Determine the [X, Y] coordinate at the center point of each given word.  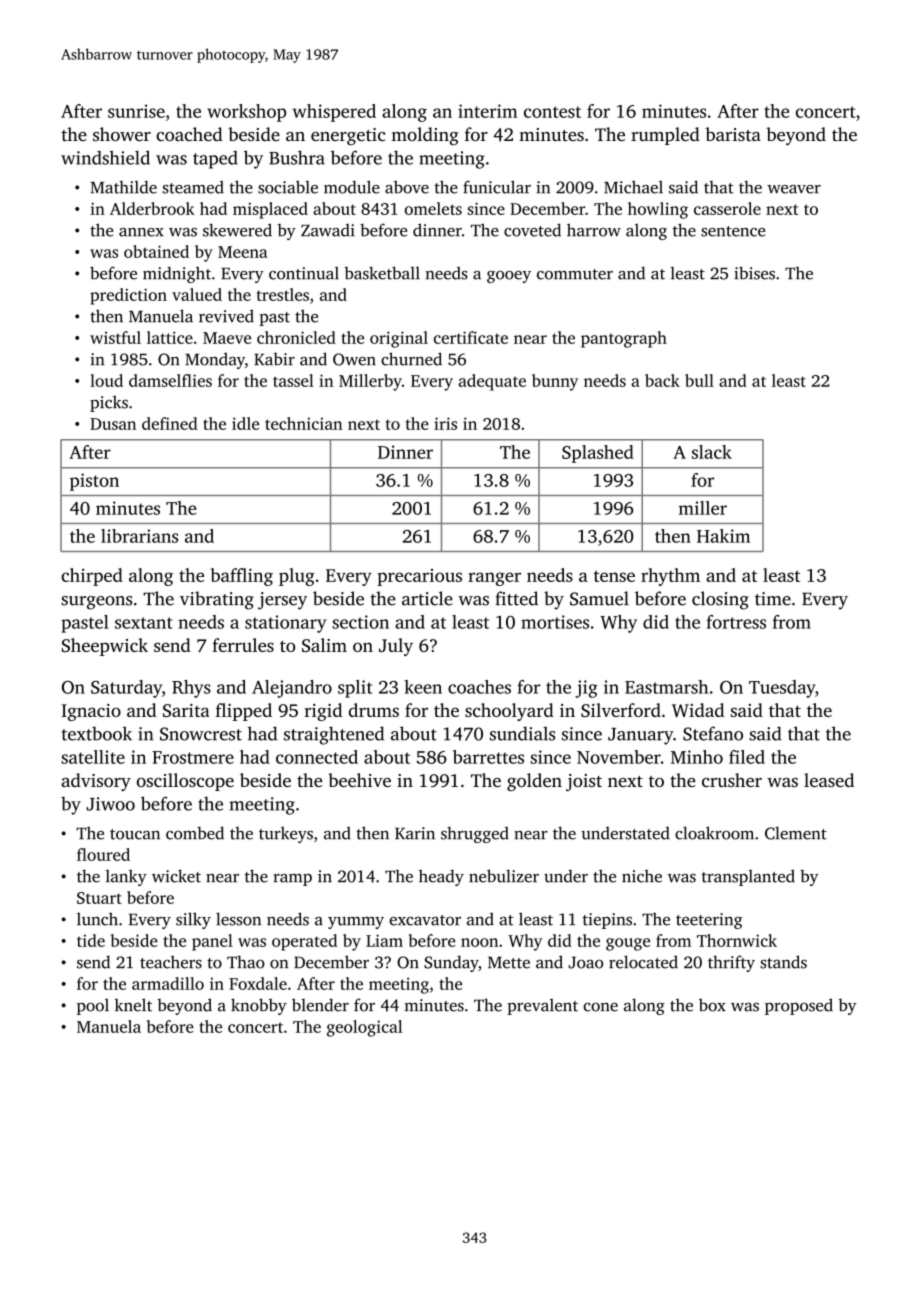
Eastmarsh [666, 687]
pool [93, 1006]
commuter [575, 274]
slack [712, 452]
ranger [494, 579]
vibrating [217, 600]
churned [411, 359]
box [712, 1005]
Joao [586, 962]
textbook [97, 733]
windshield [105, 157]
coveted [532, 230]
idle [245, 423]
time [773, 599]
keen [423, 687]
